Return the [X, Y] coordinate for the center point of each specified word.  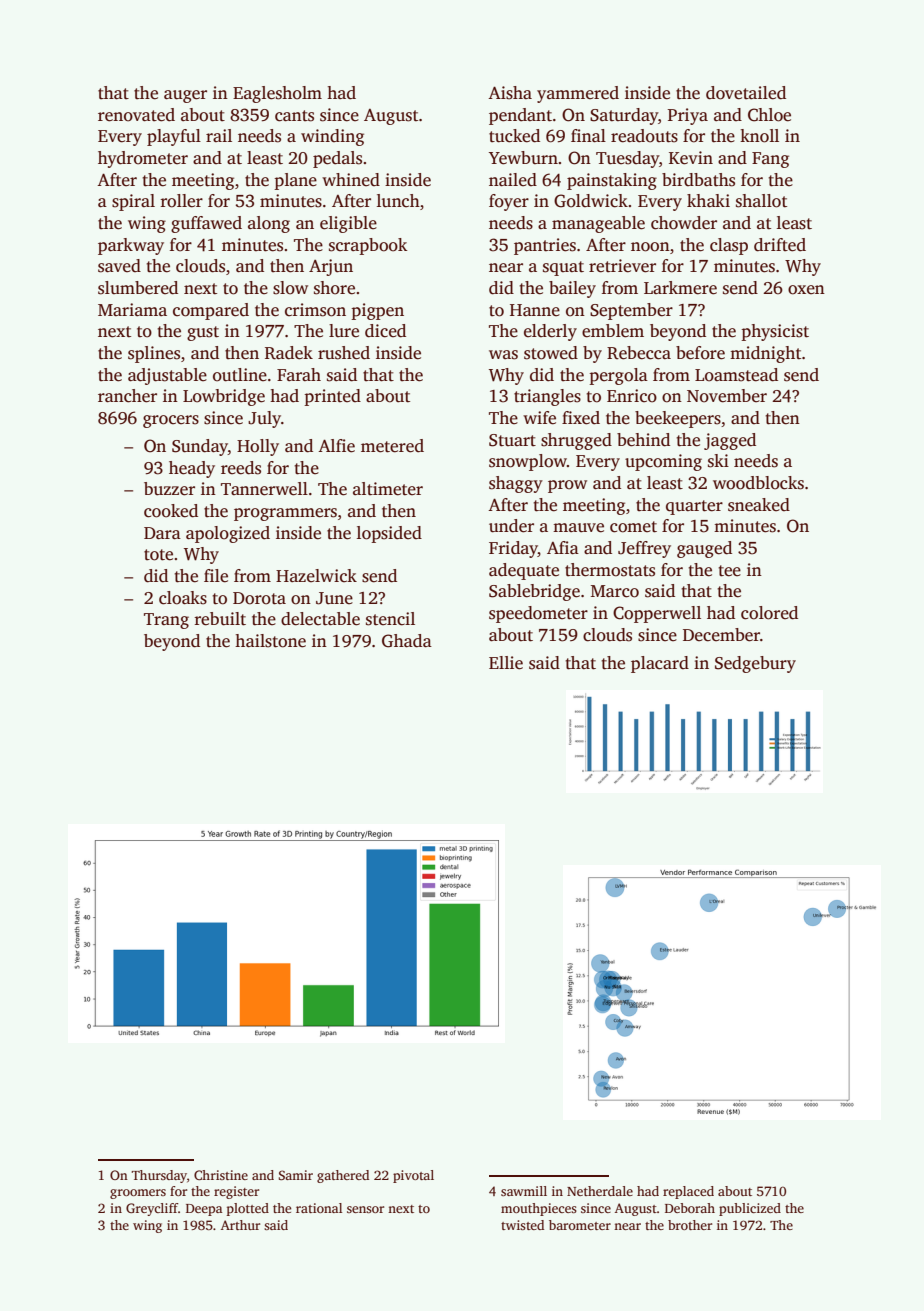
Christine [221, 1175]
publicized [750, 1209]
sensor [365, 1209]
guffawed [206, 224]
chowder [684, 223]
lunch [398, 201]
